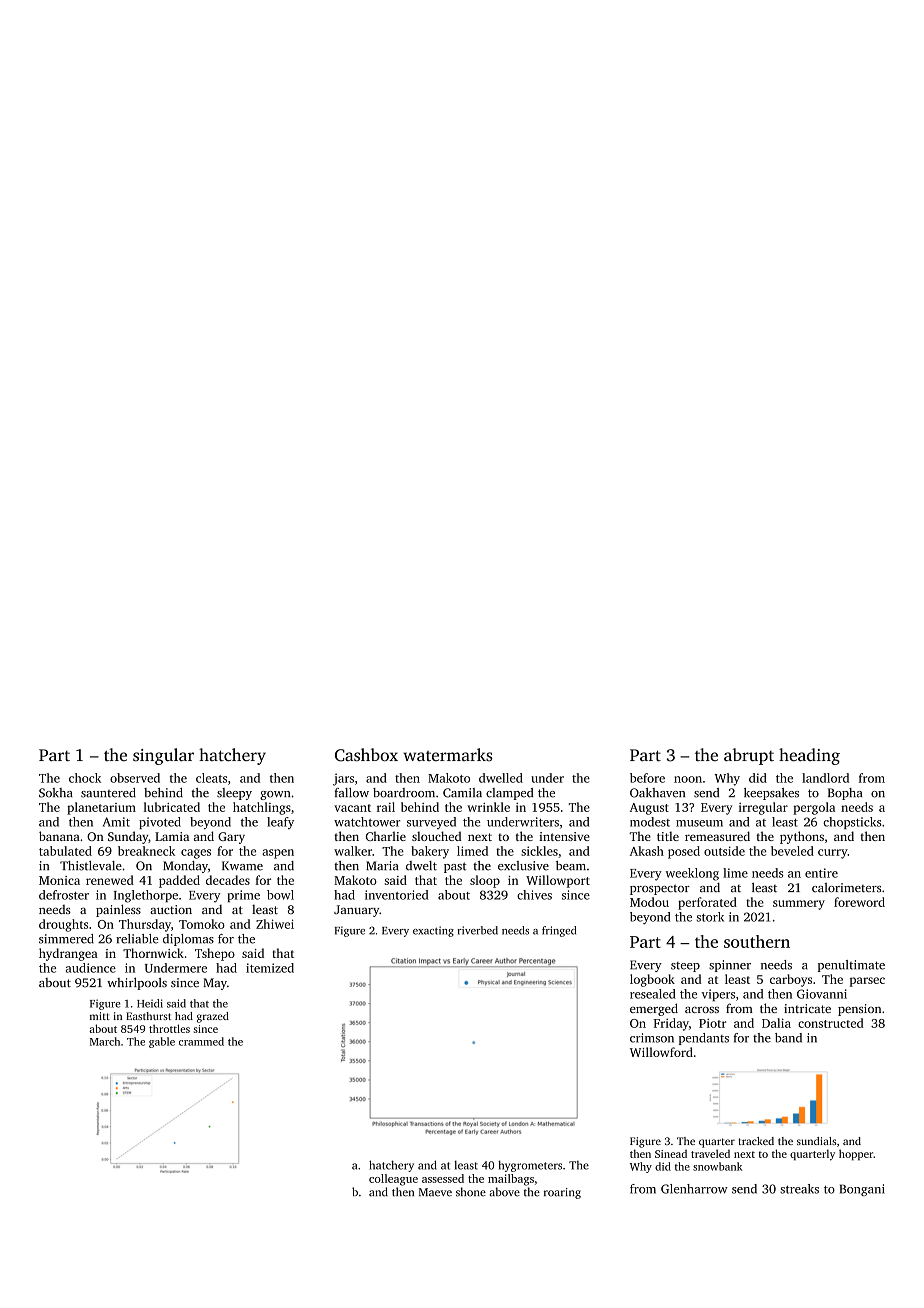 This screenshot has width=924, height=1308. I want to click on across, so click(702, 1010).
